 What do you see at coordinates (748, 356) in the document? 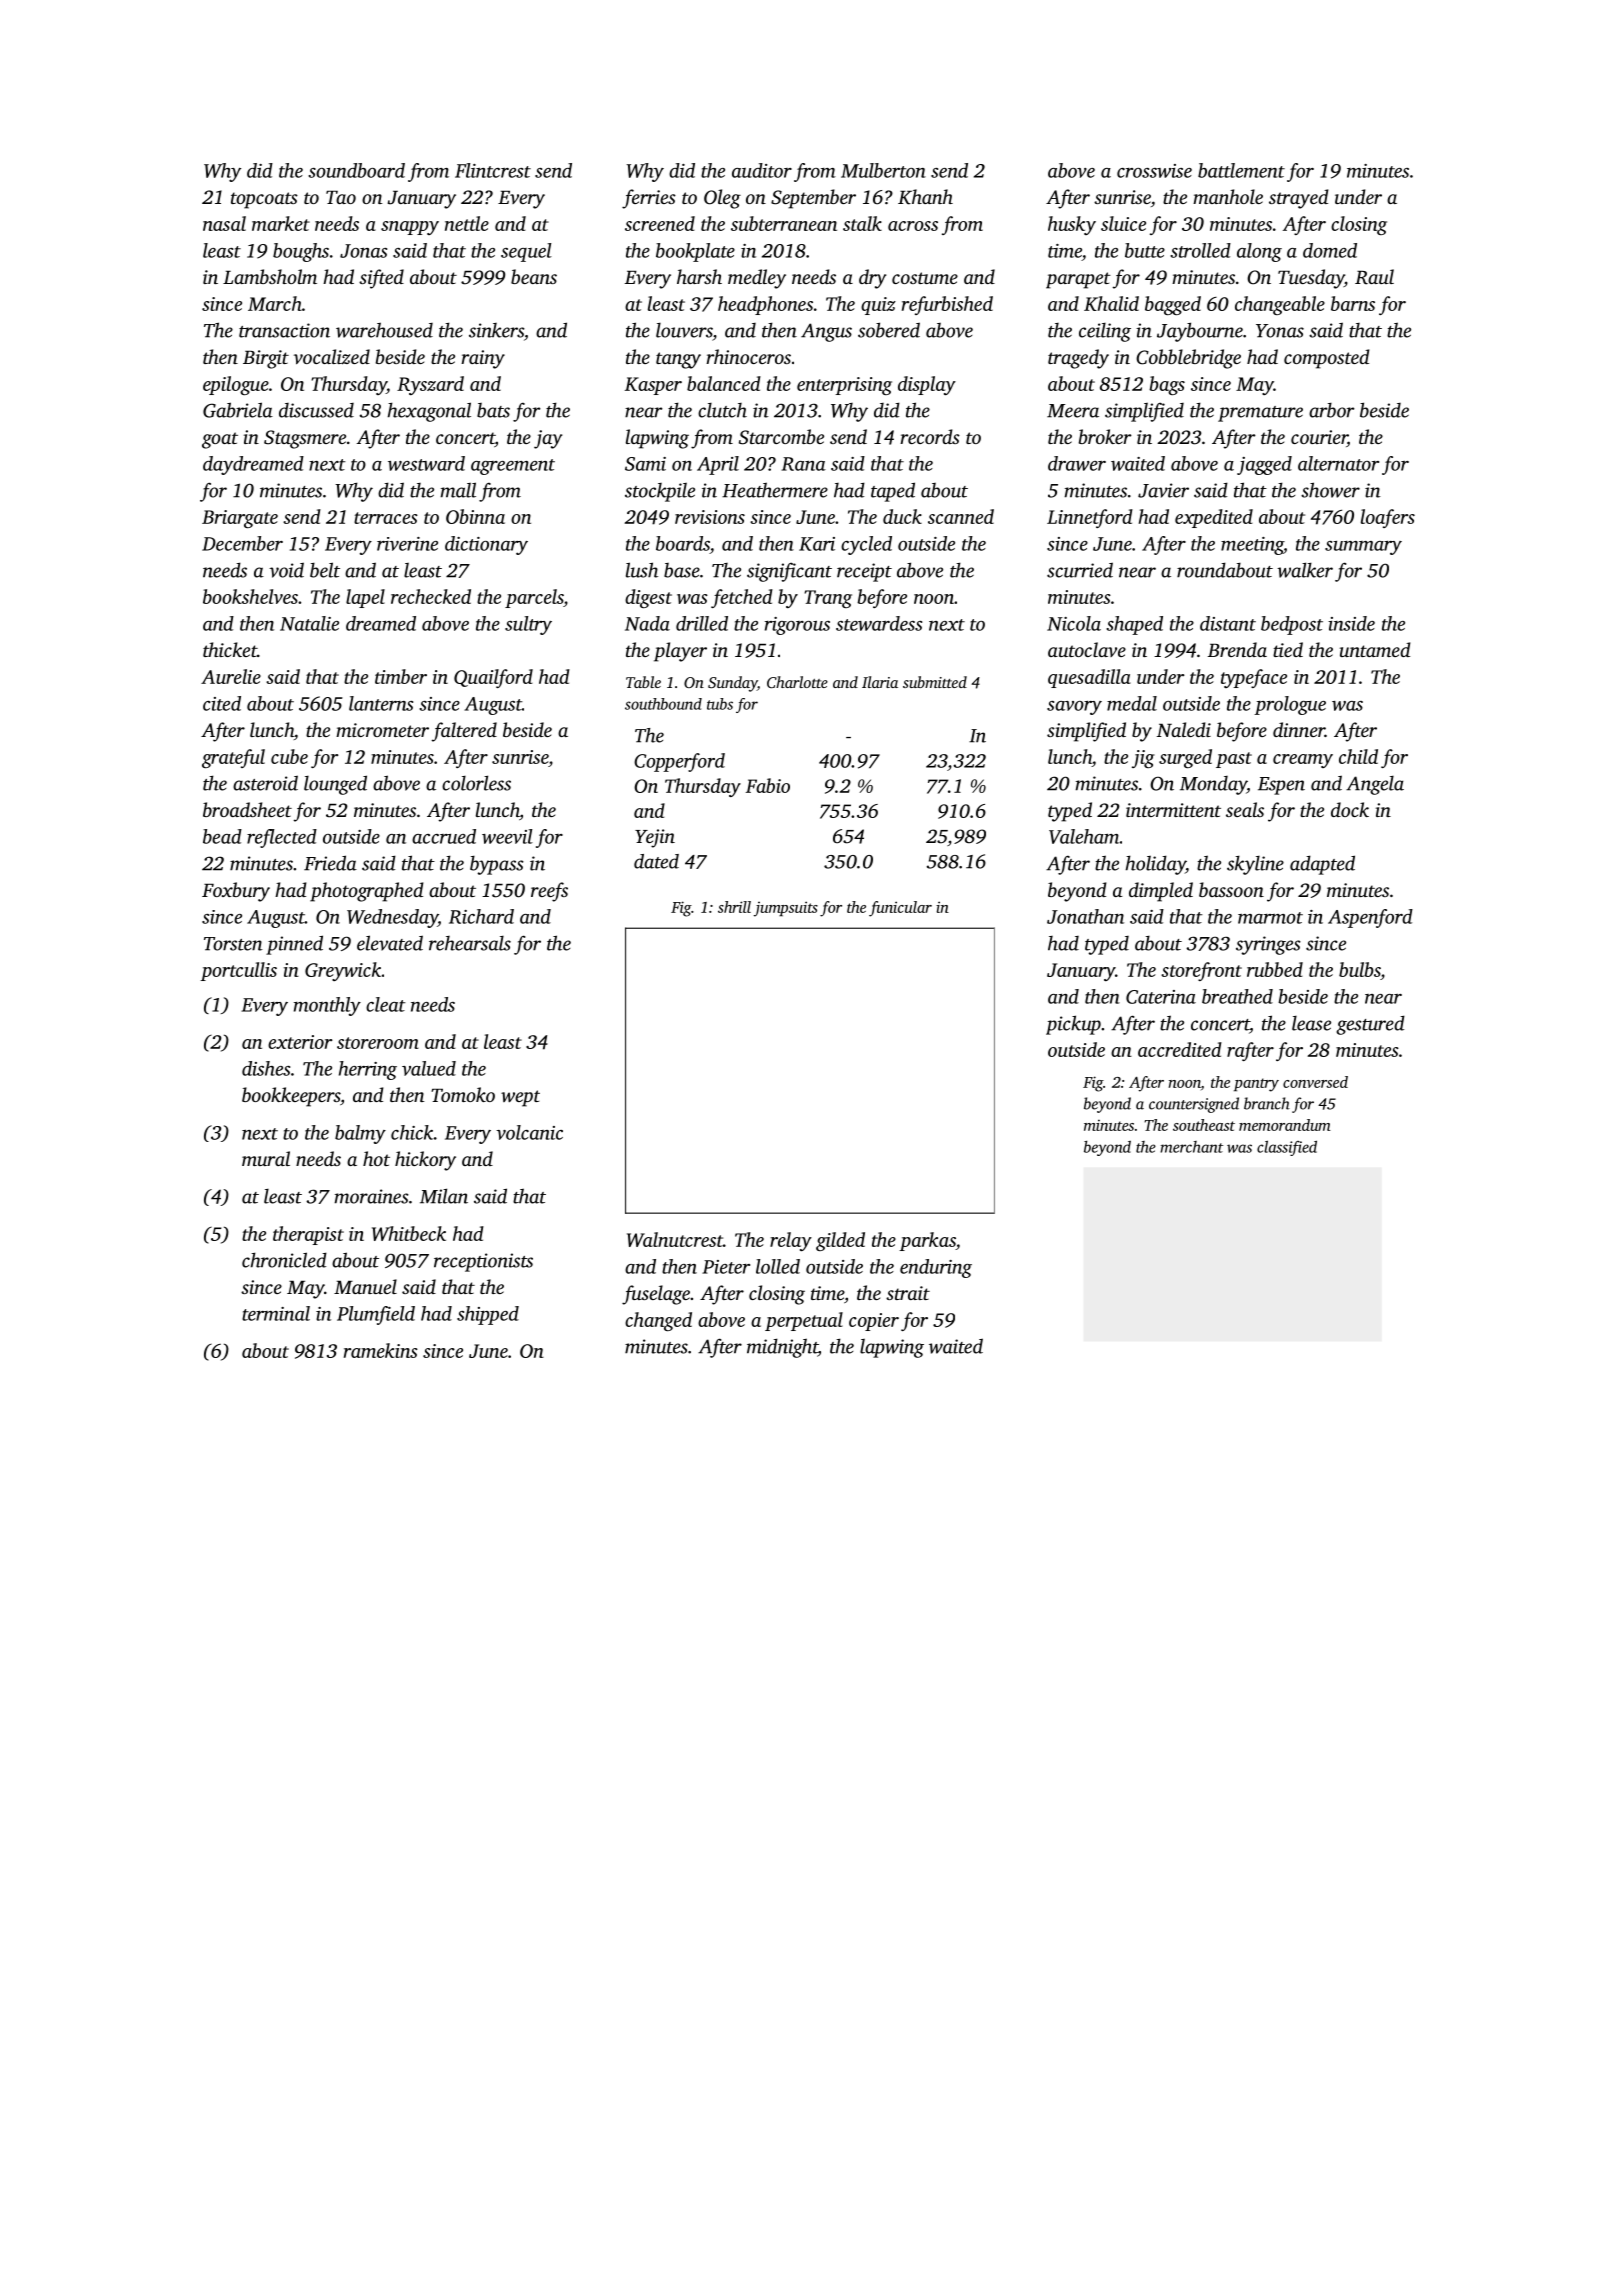
I see `rhinoceros` at bounding box center [748, 356].
